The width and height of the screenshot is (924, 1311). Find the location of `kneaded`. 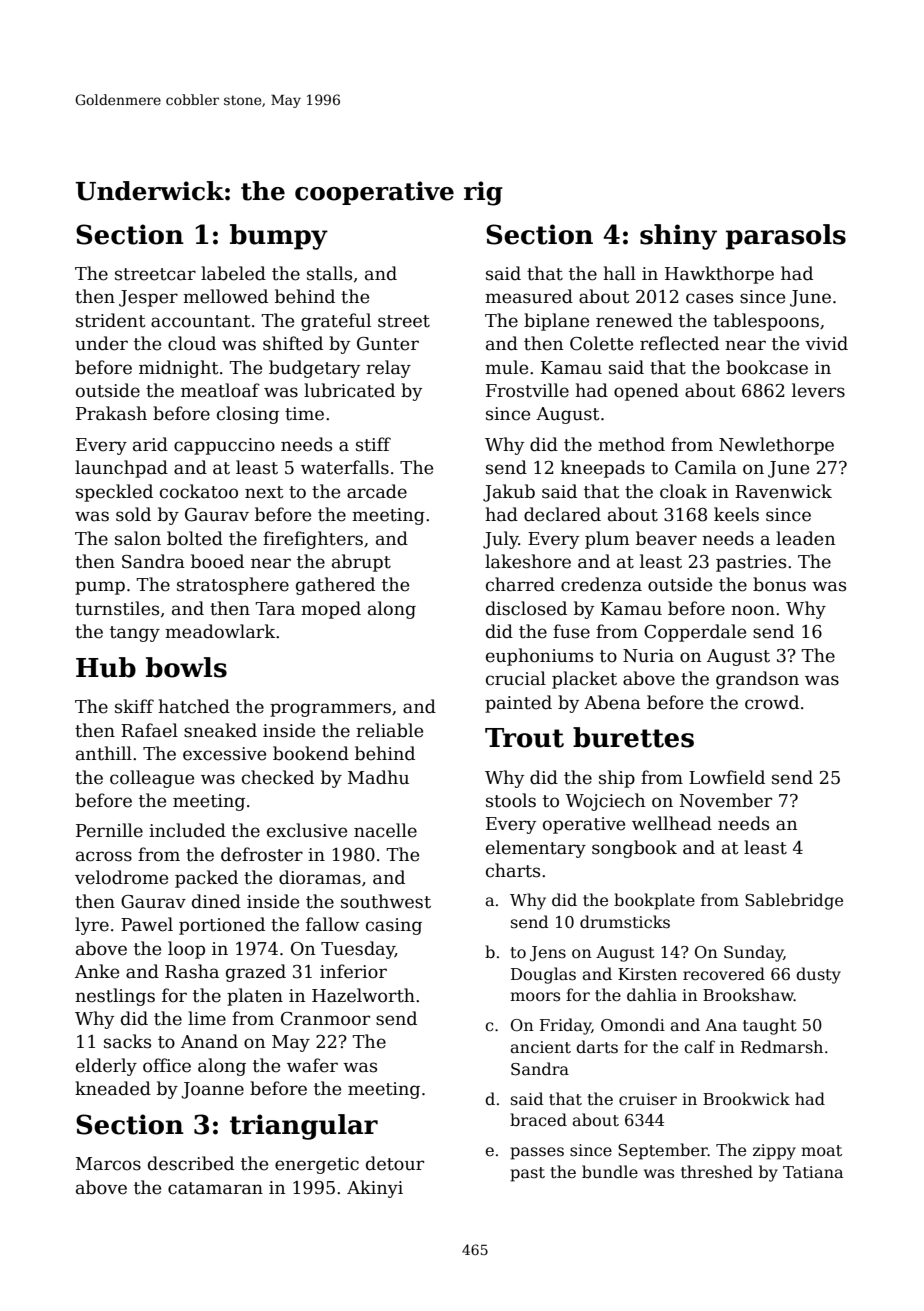

kneaded is located at coordinates (113, 1088).
